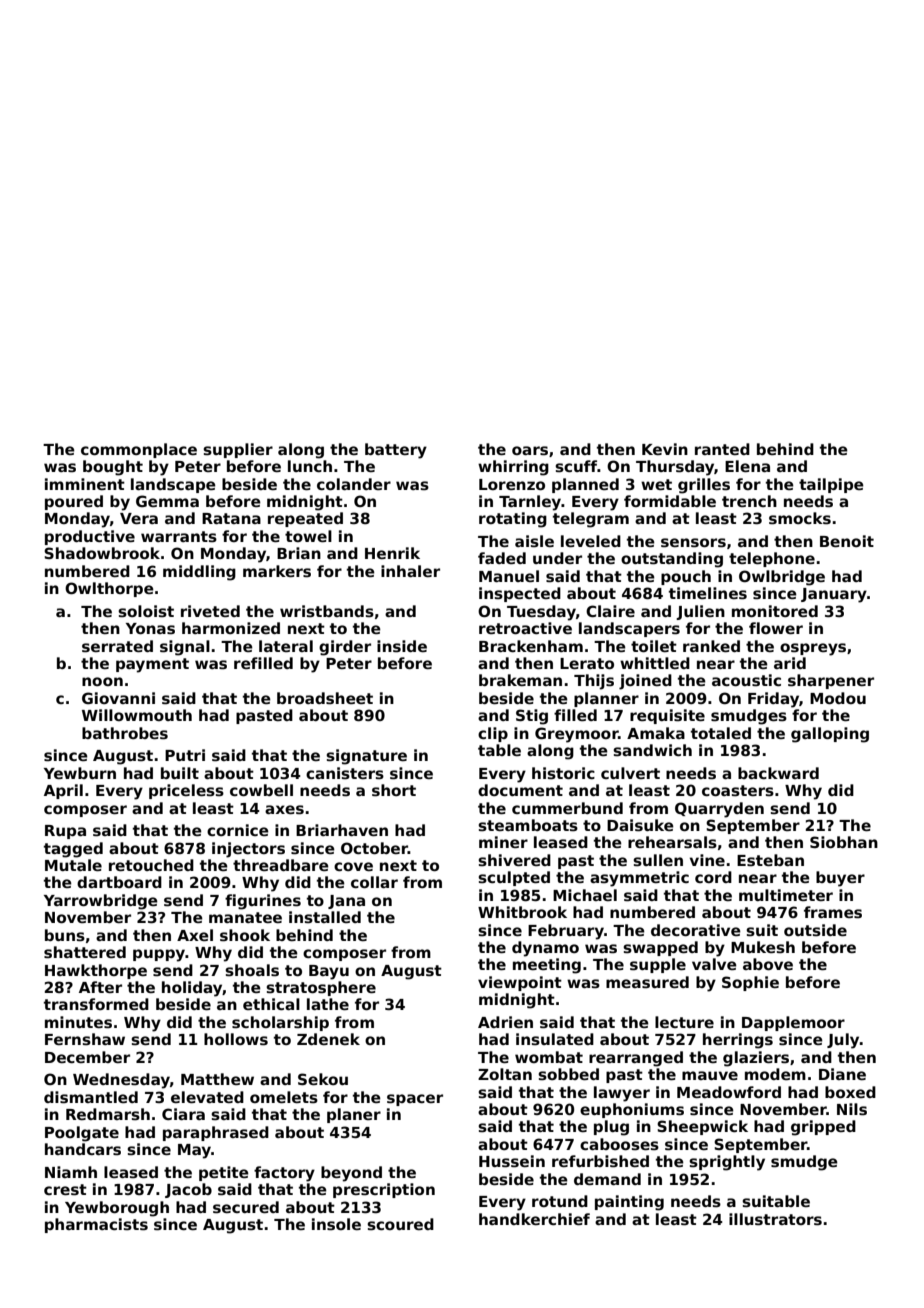  I want to click on Matthew, so click(217, 1079).
